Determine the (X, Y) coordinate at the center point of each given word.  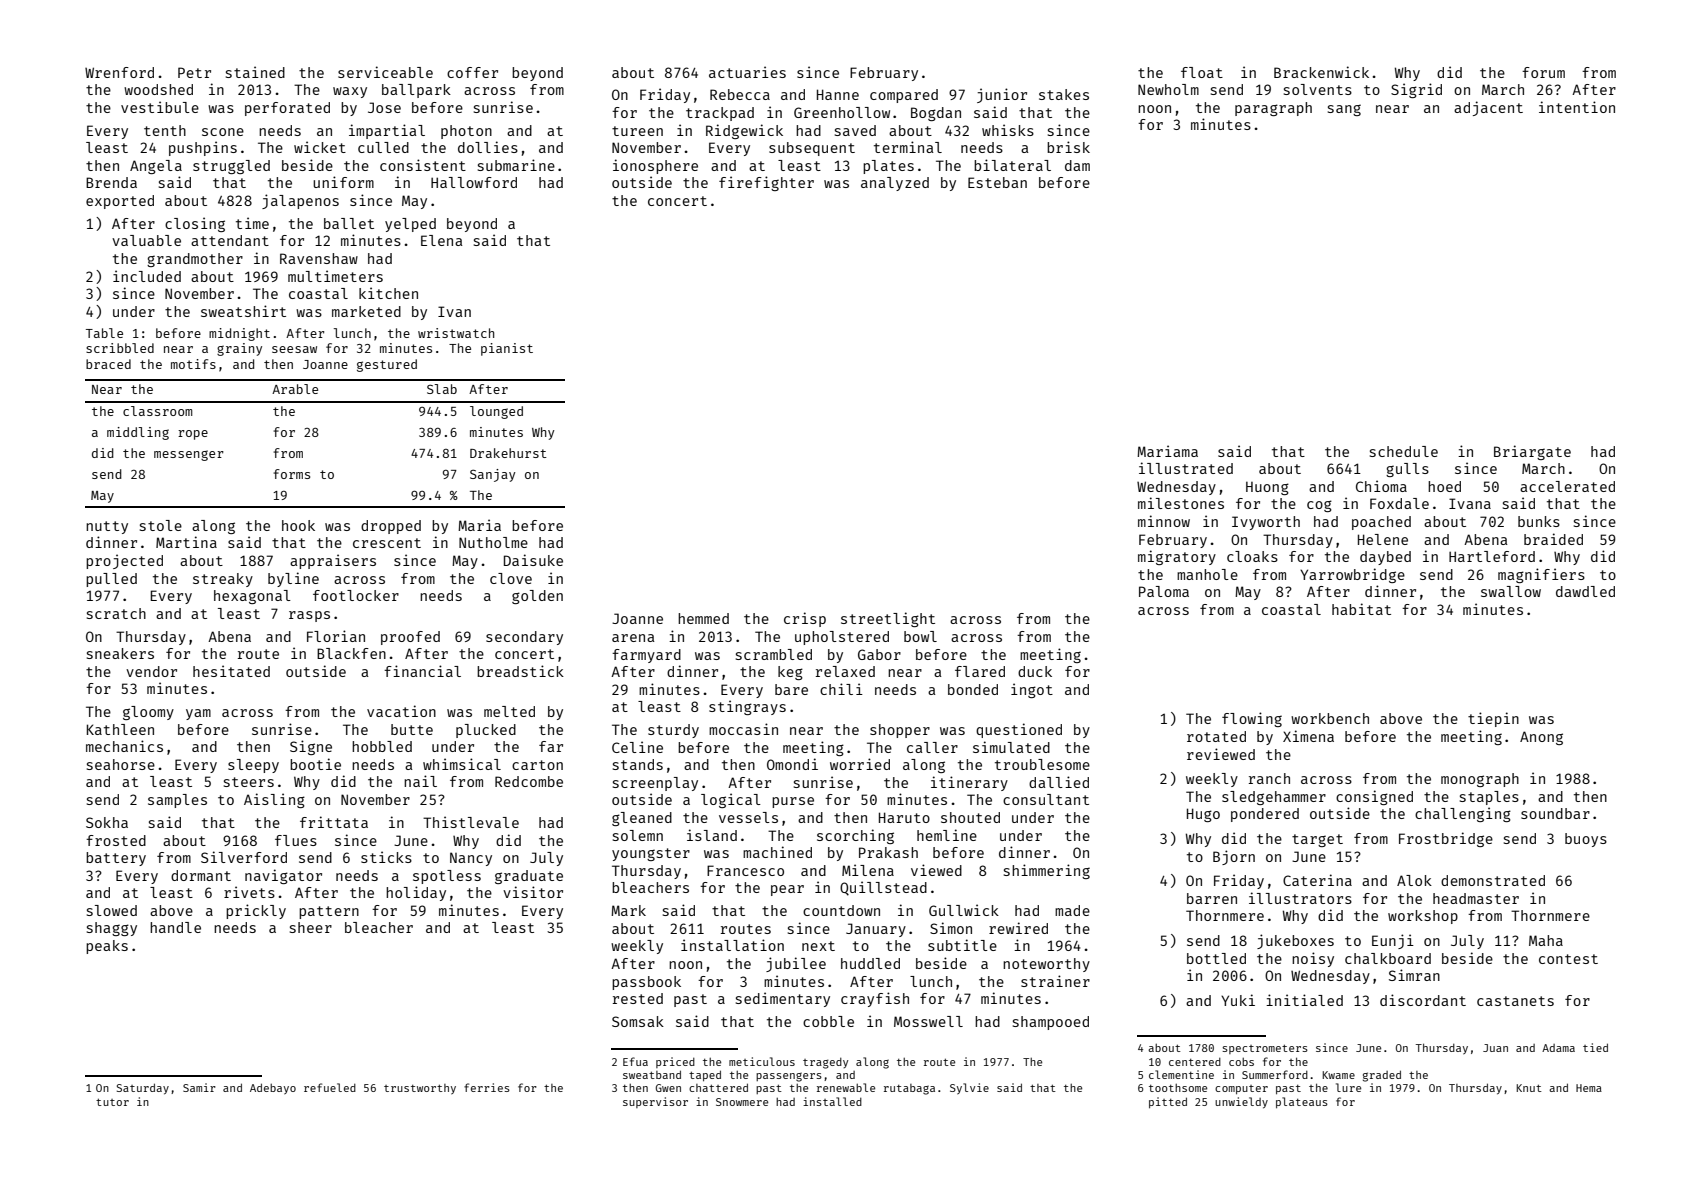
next (818, 946)
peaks (107, 947)
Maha (1546, 940)
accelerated (1567, 486)
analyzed (895, 184)
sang (1344, 110)
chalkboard (1388, 958)
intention (1577, 107)
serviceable (385, 72)
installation (732, 945)
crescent (387, 543)
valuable (146, 240)
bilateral (1012, 165)
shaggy (112, 929)
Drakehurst (508, 453)
